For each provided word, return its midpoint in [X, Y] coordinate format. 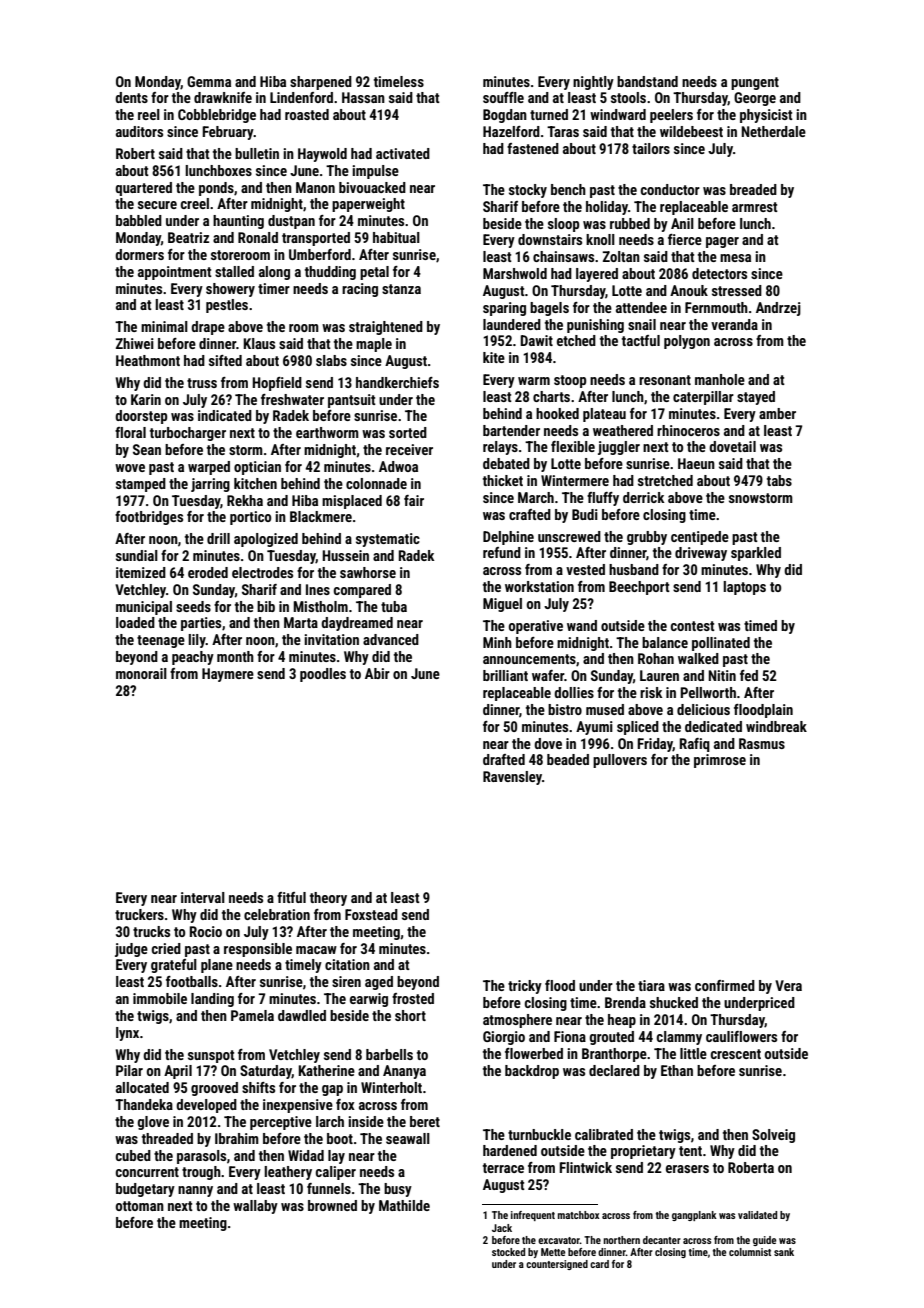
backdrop [532, 1072]
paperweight [368, 205]
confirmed [725, 985]
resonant [665, 380]
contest [693, 626]
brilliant [505, 675]
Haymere [228, 675]
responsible [258, 950]
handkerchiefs [397, 382]
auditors [139, 131]
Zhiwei [134, 343]
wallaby [255, 1207]
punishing [595, 326]
